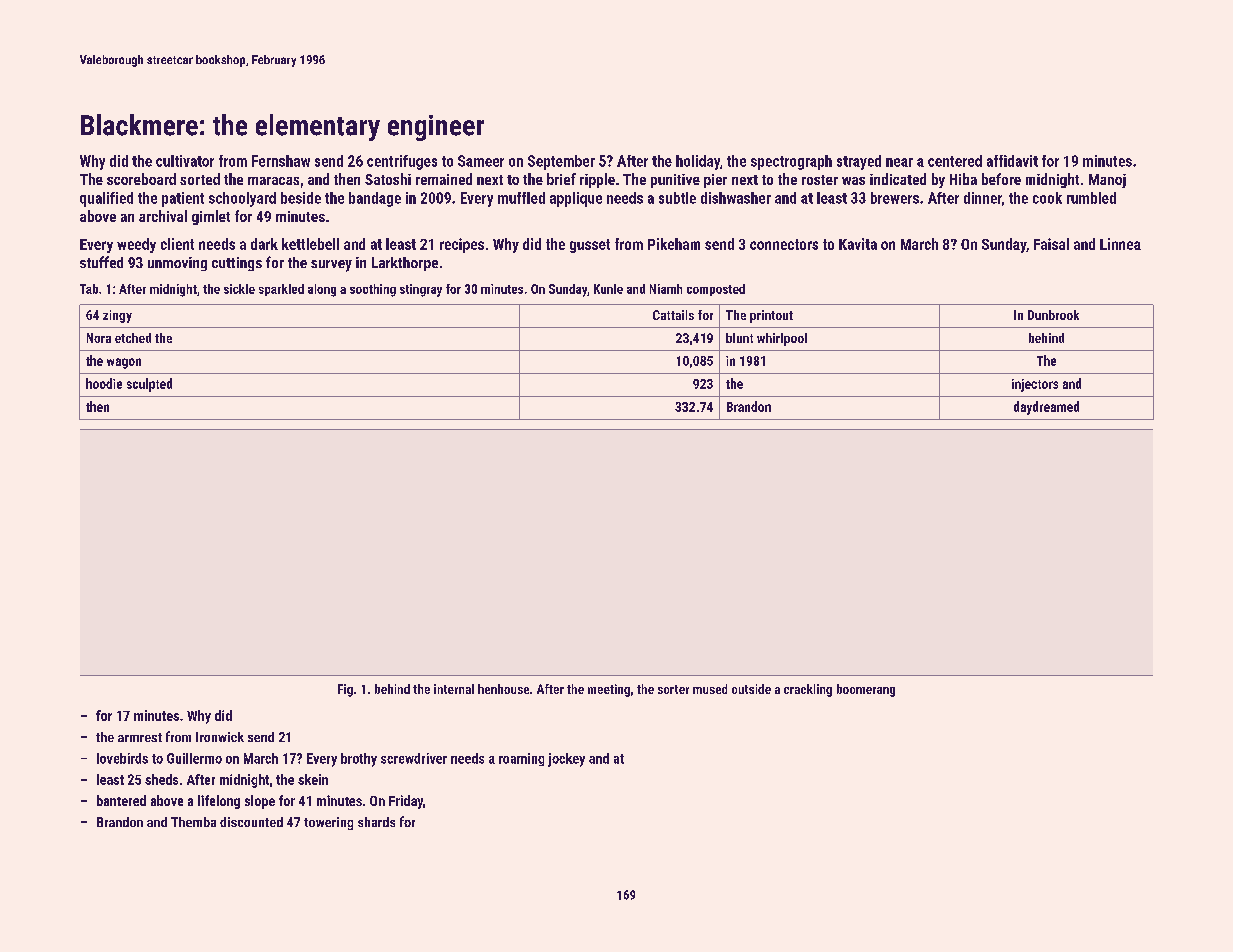 This image has height=952, width=1233. What do you see at coordinates (1051, 244) in the image?
I see `Faisal` at bounding box center [1051, 244].
